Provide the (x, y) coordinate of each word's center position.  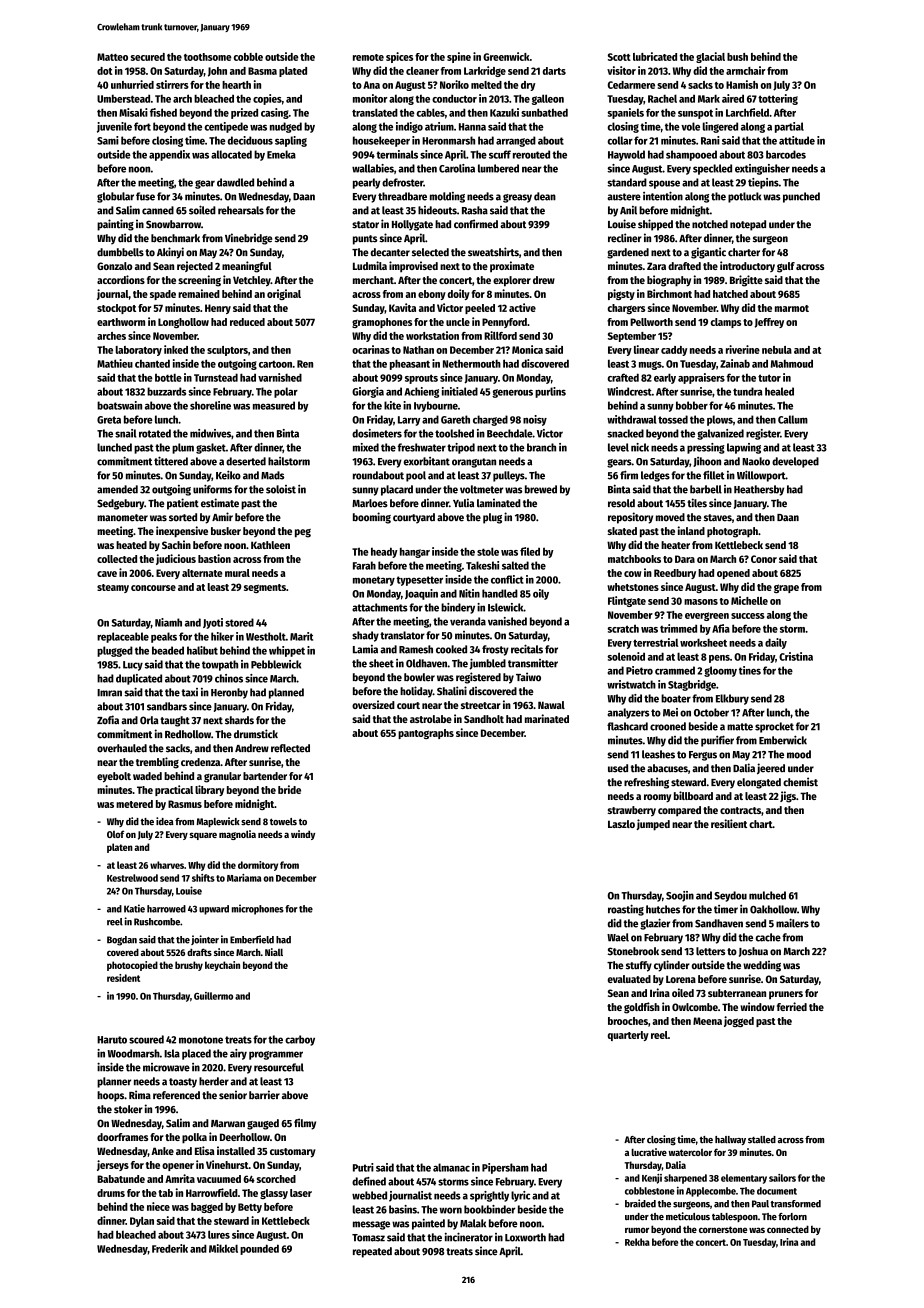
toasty (183, 1083)
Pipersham (505, 1168)
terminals (397, 154)
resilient (729, 823)
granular (222, 777)
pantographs (426, 734)
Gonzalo (114, 266)
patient (183, 504)
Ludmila (370, 265)
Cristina (796, 656)
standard (627, 182)
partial (789, 127)
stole (488, 551)
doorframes (122, 1137)
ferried (792, 1006)
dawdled (235, 182)
